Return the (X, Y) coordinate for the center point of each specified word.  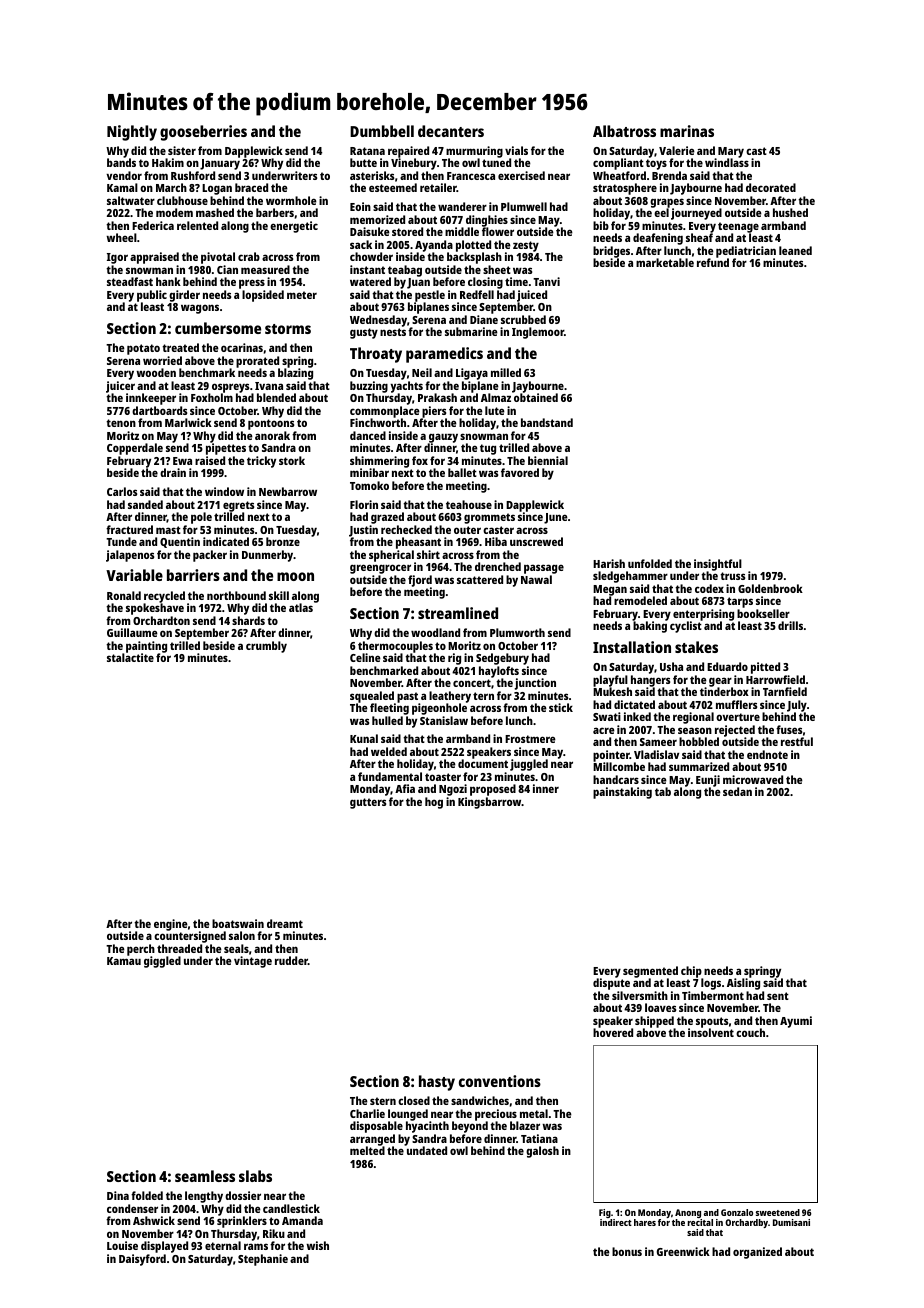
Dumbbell (382, 131)
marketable (665, 262)
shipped (654, 1022)
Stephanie (263, 1260)
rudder (291, 960)
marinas (687, 131)
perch (141, 950)
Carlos (122, 491)
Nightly (132, 133)
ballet (462, 472)
